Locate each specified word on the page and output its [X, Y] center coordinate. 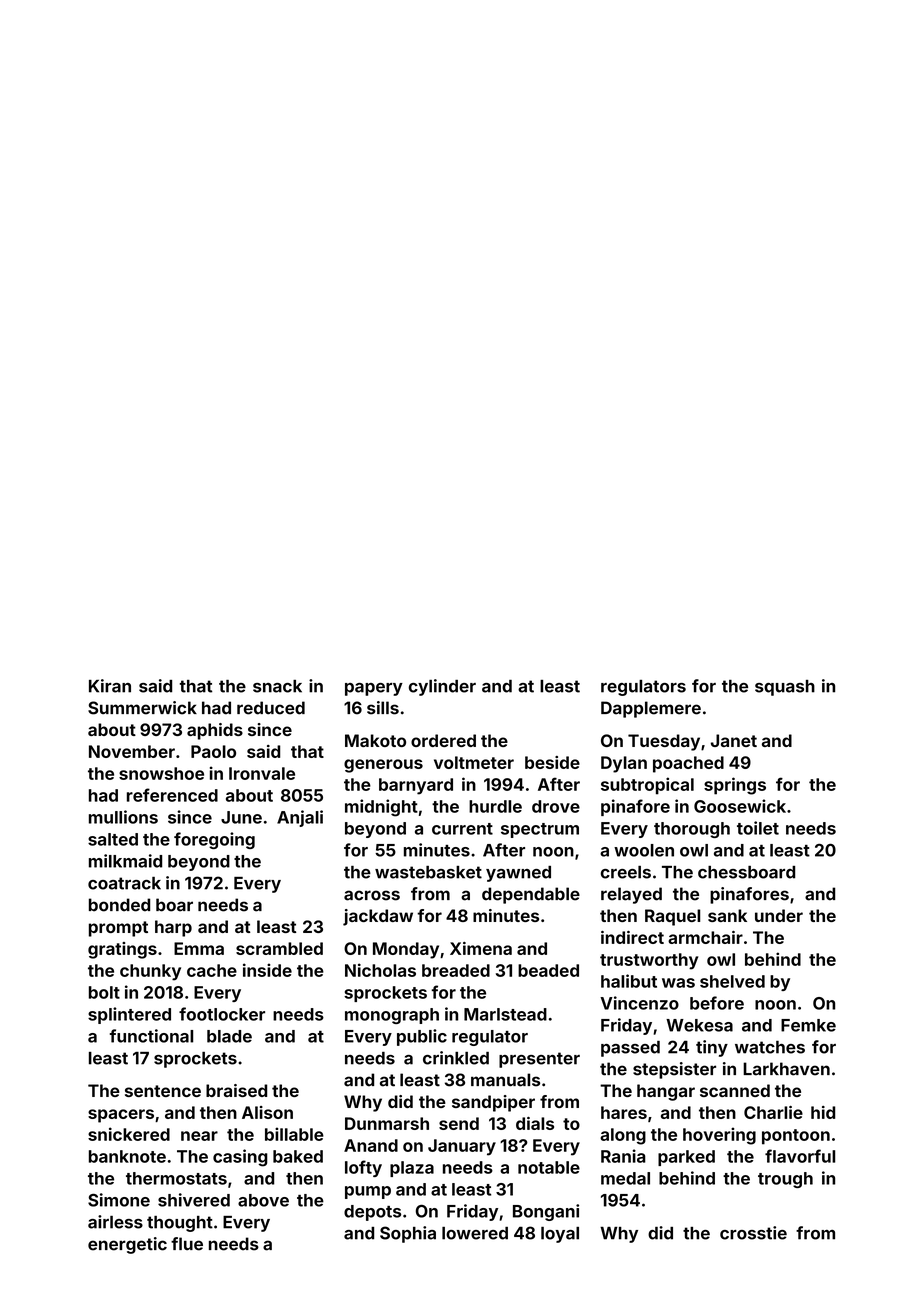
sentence [163, 1091]
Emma [199, 948]
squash [785, 688]
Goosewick [740, 806]
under [779, 915]
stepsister [674, 1070]
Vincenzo [639, 1003]
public [422, 1037]
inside [267, 970]
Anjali [300, 818]
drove [556, 806]
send [459, 1123]
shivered [194, 1200]
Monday [406, 950]
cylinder [442, 687]
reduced [271, 708]
